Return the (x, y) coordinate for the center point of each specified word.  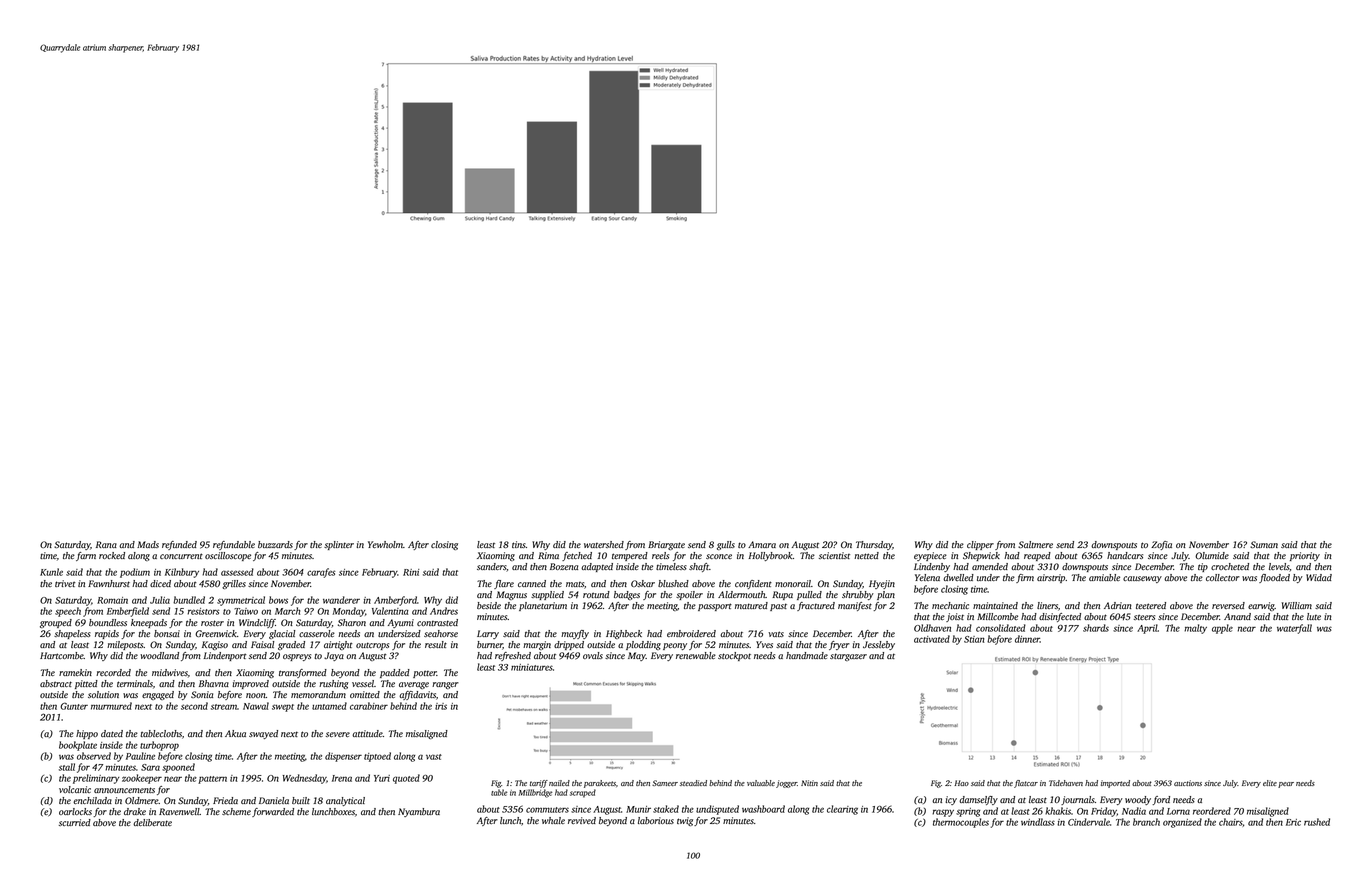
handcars (1125, 555)
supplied (547, 595)
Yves (764, 644)
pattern (212, 780)
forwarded (273, 812)
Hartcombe (62, 655)
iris (441, 706)
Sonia (202, 694)
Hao (961, 783)
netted (866, 555)
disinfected (1060, 617)
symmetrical (241, 601)
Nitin (809, 783)
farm (86, 556)
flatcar (1026, 784)
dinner (1027, 639)
